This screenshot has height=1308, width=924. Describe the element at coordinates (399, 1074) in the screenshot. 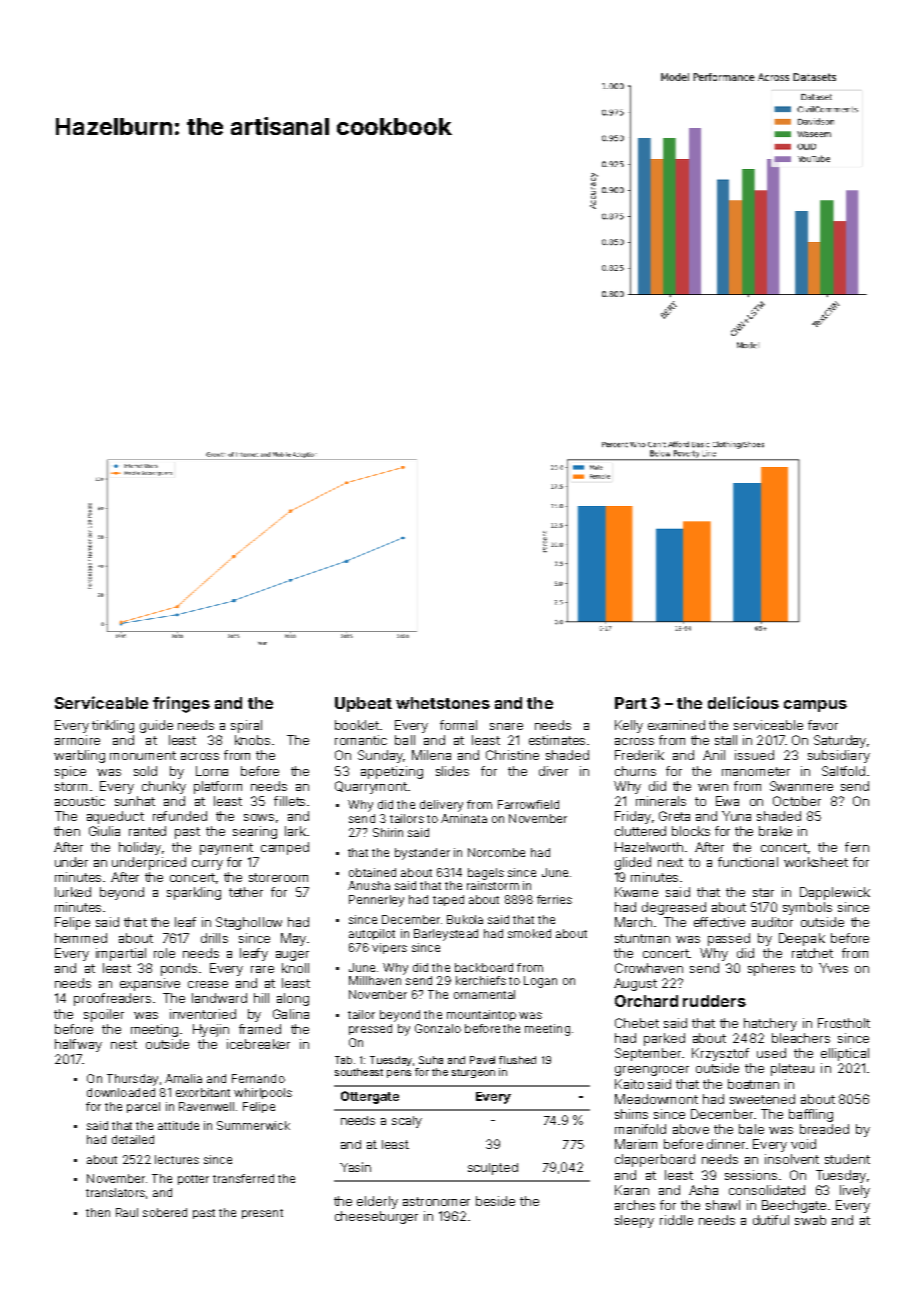

I see `pens` at that location.
